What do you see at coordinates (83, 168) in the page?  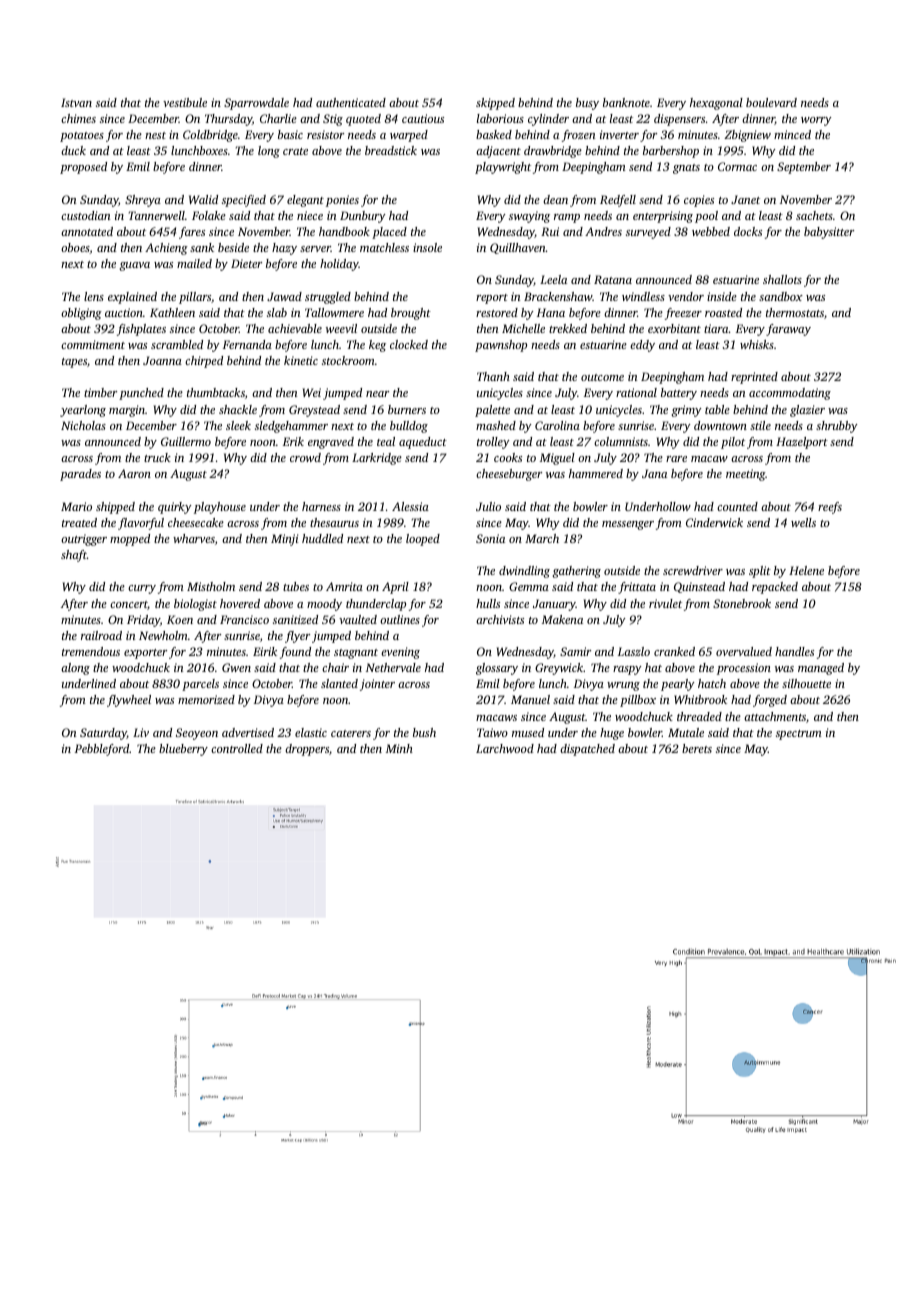 I see `proposed` at bounding box center [83, 168].
